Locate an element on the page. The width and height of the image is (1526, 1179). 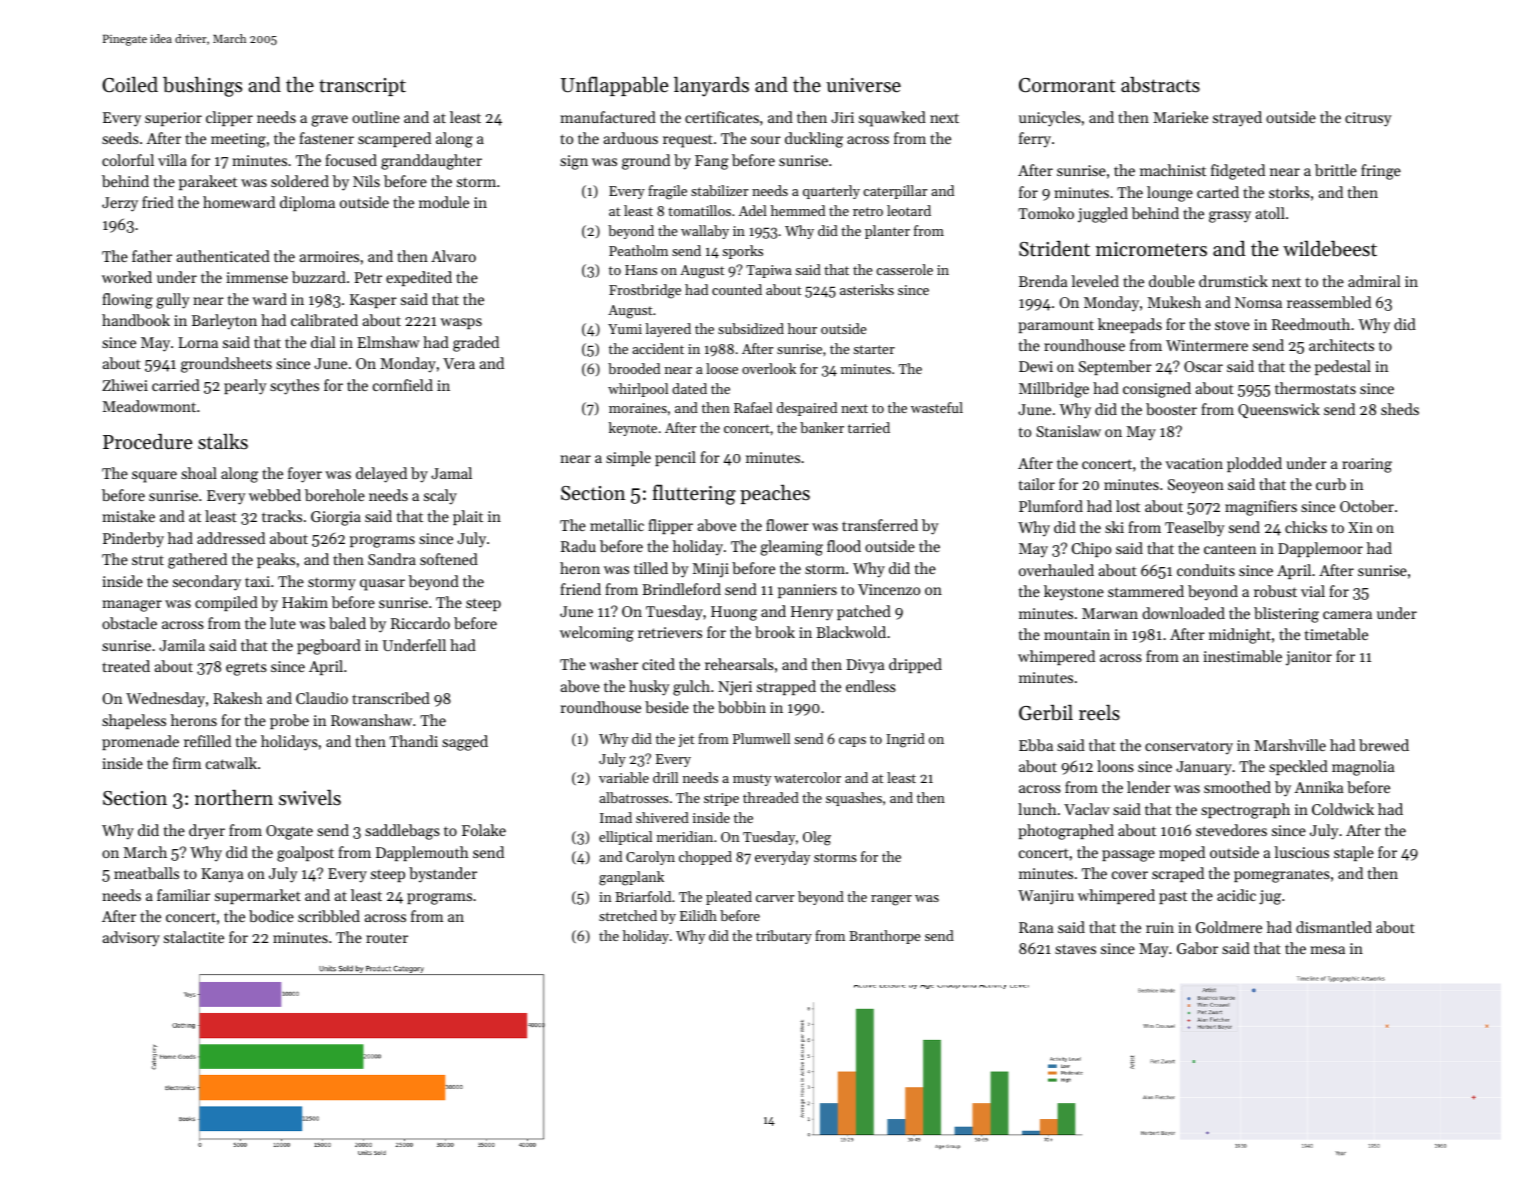
Thandi is located at coordinates (414, 741).
